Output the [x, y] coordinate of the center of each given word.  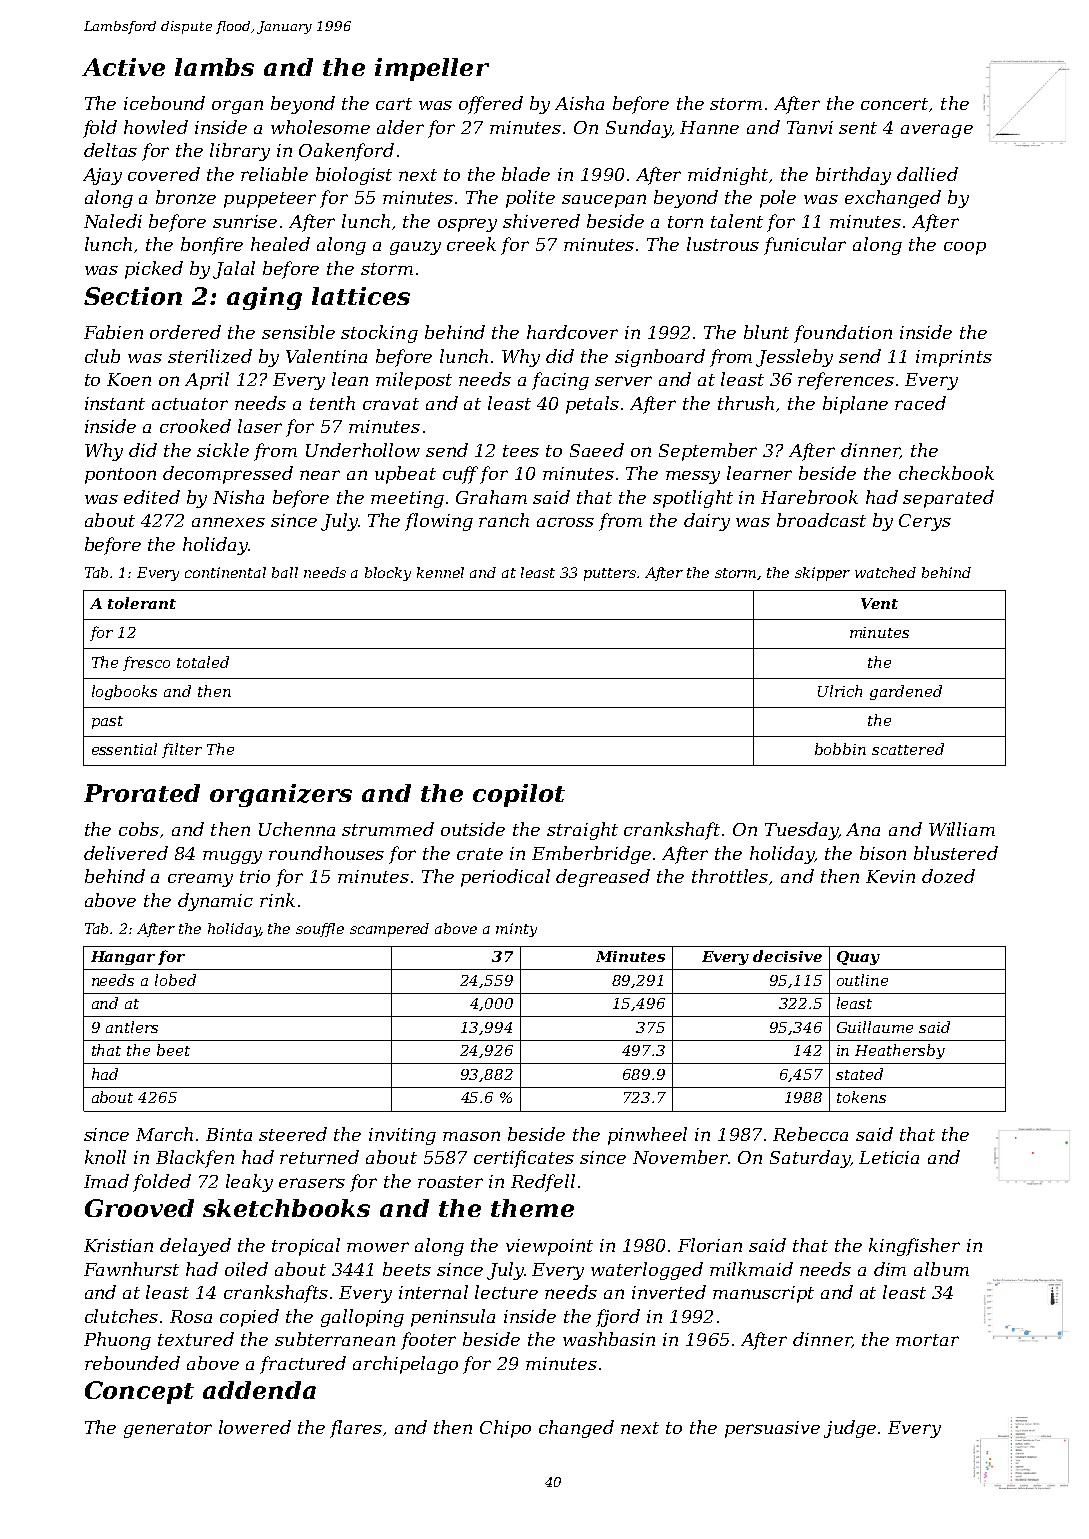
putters [610, 574]
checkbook [946, 473]
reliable [274, 174]
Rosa [191, 1316]
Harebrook [809, 497]
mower [378, 1247]
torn [685, 222]
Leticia [889, 1157]
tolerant [142, 603]
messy [693, 477]
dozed [948, 876]
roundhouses [326, 853]
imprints [954, 358]
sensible [298, 332]
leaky [249, 1183]
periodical [505, 878]
